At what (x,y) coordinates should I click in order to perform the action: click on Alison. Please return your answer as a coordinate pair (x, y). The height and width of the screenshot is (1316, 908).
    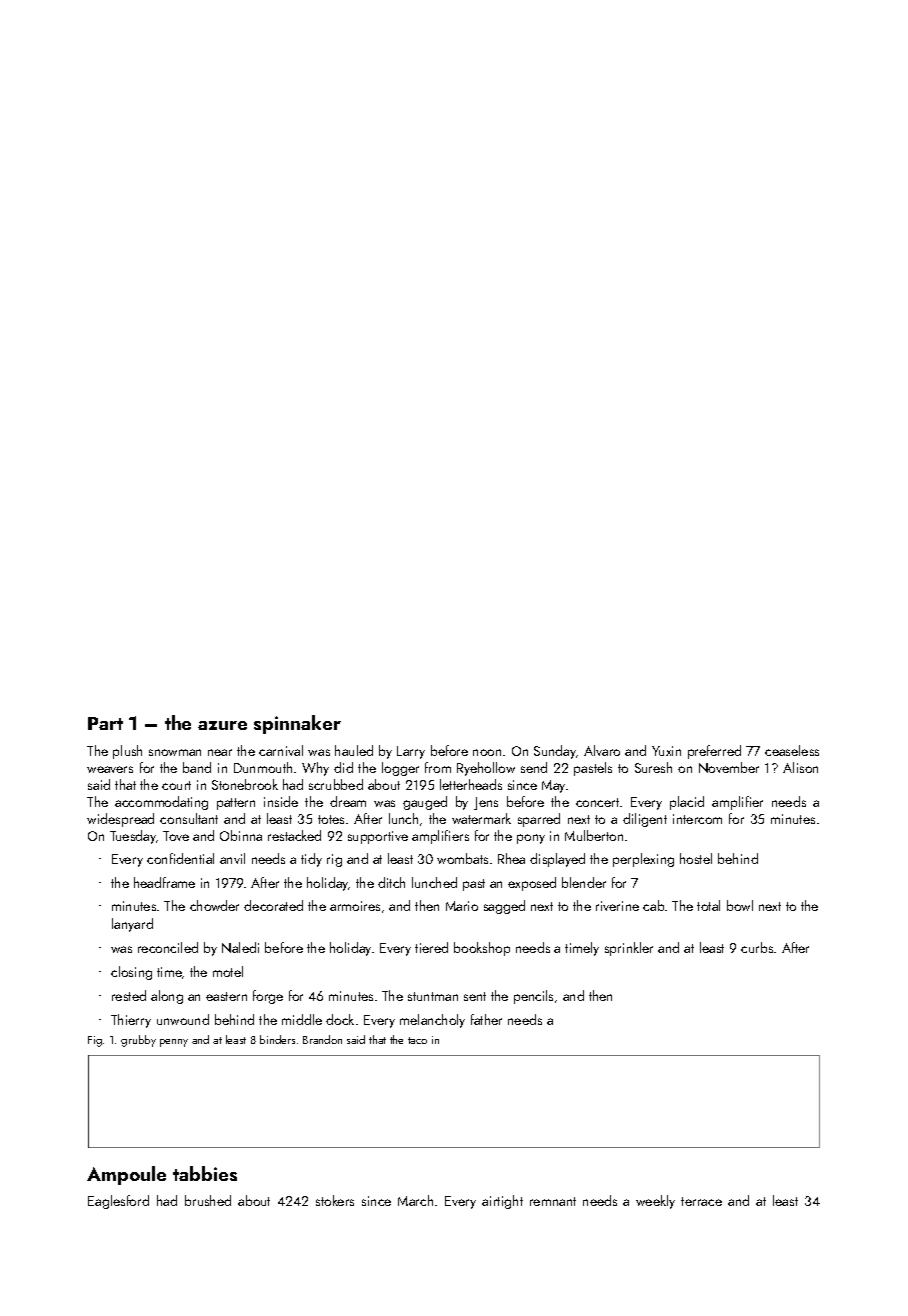
    Looking at the image, I should click on (800, 767).
